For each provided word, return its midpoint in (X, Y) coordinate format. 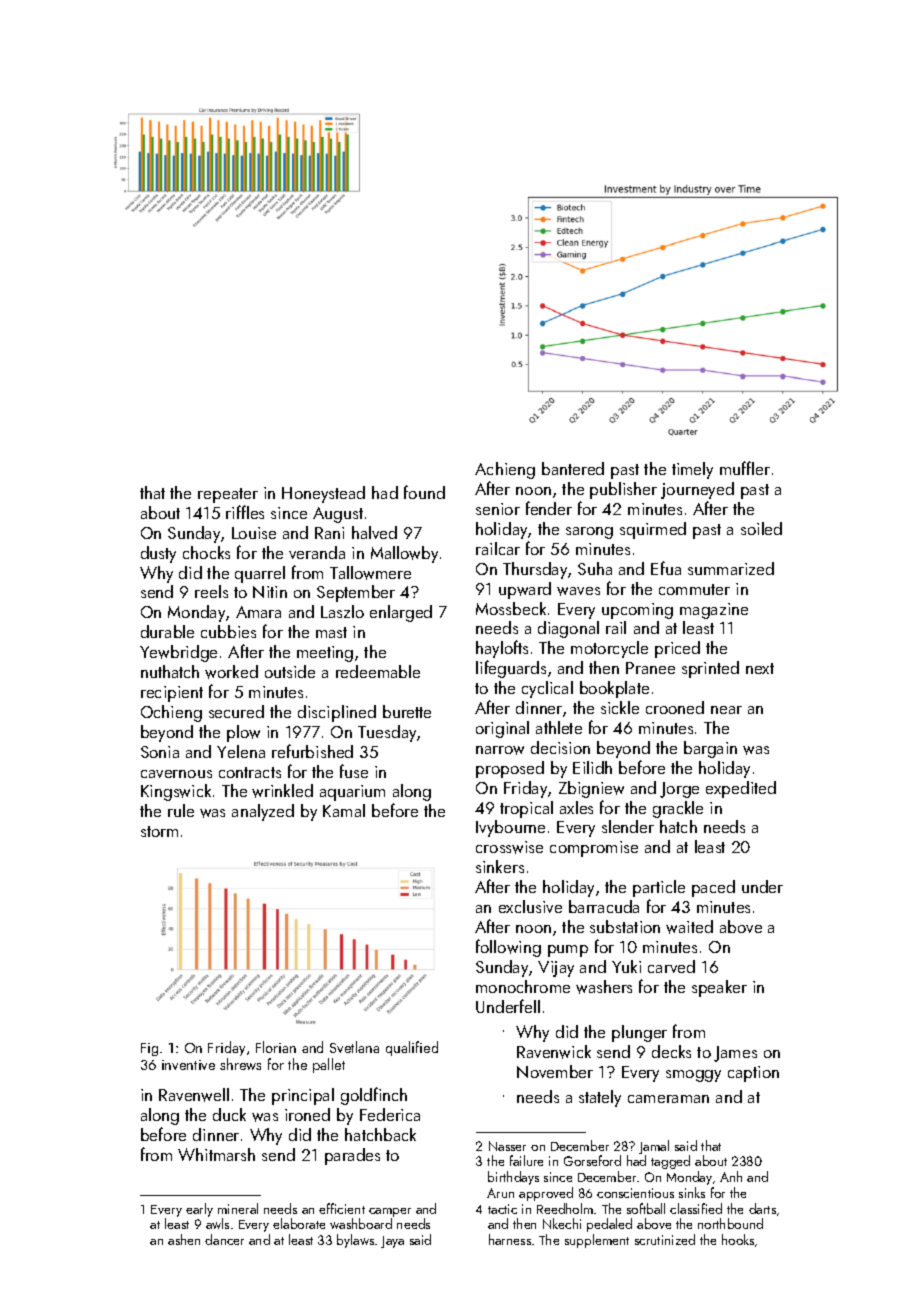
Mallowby (404, 554)
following (508, 948)
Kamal (344, 810)
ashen (184, 1239)
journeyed (697, 490)
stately (600, 1098)
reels (211, 591)
